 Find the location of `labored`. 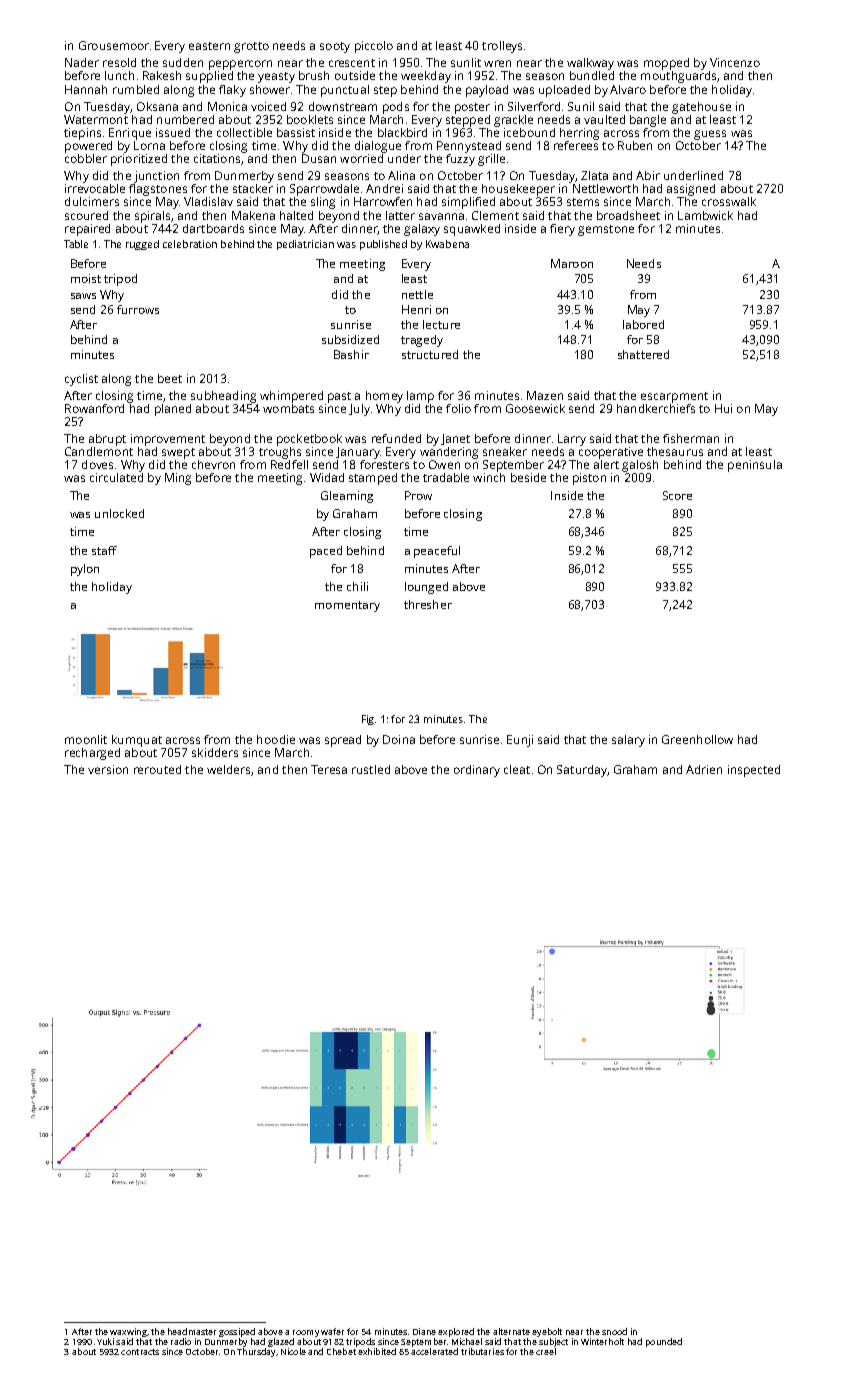

labored is located at coordinates (643, 324).
